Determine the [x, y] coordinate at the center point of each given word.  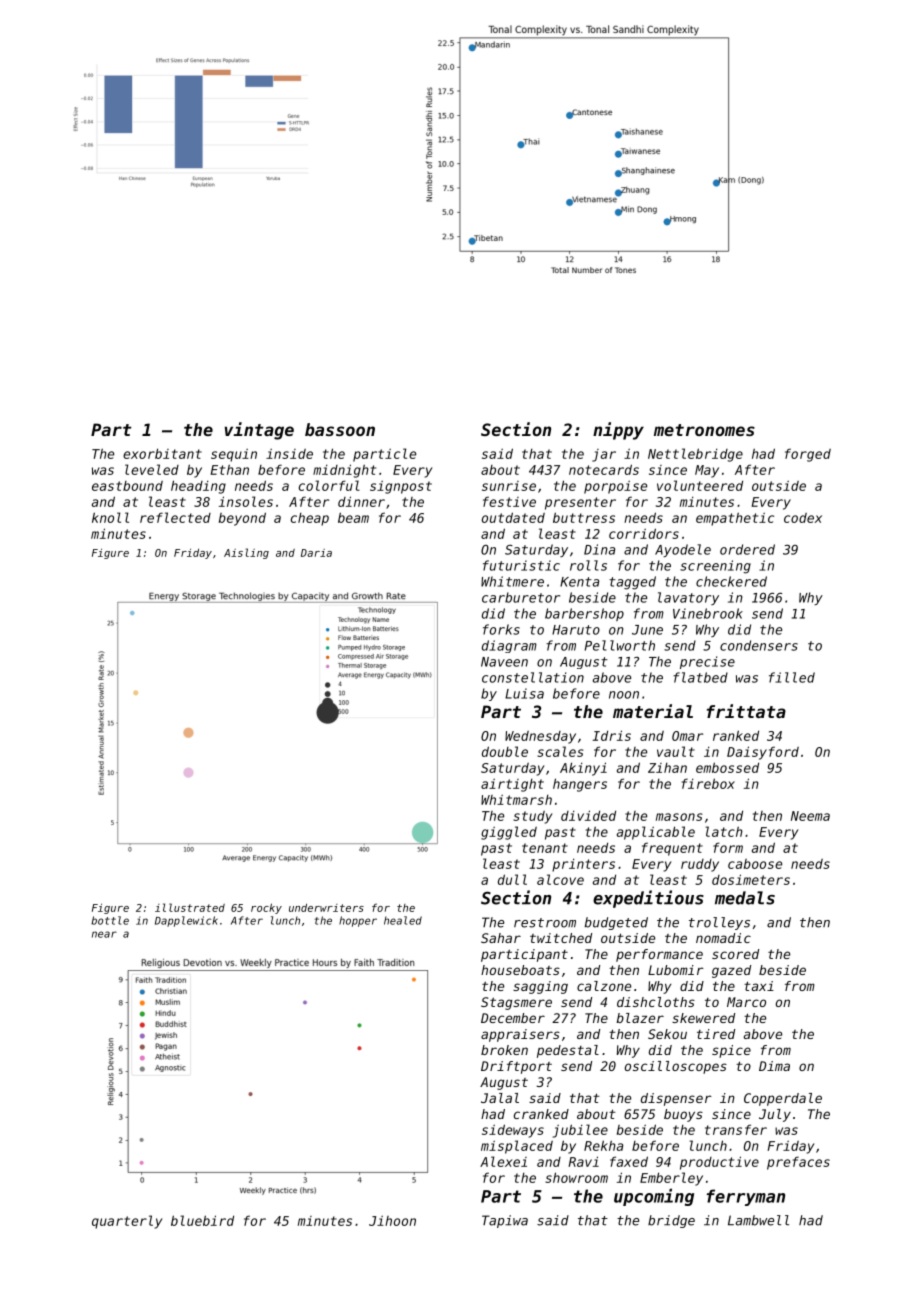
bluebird [202, 1220]
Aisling [246, 553]
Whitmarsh [516, 800]
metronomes [704, 430]
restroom [545, 923]
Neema [810, 816]
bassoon [340, 429]
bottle [110, 920]
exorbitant [162, 453]
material [653, 711]
